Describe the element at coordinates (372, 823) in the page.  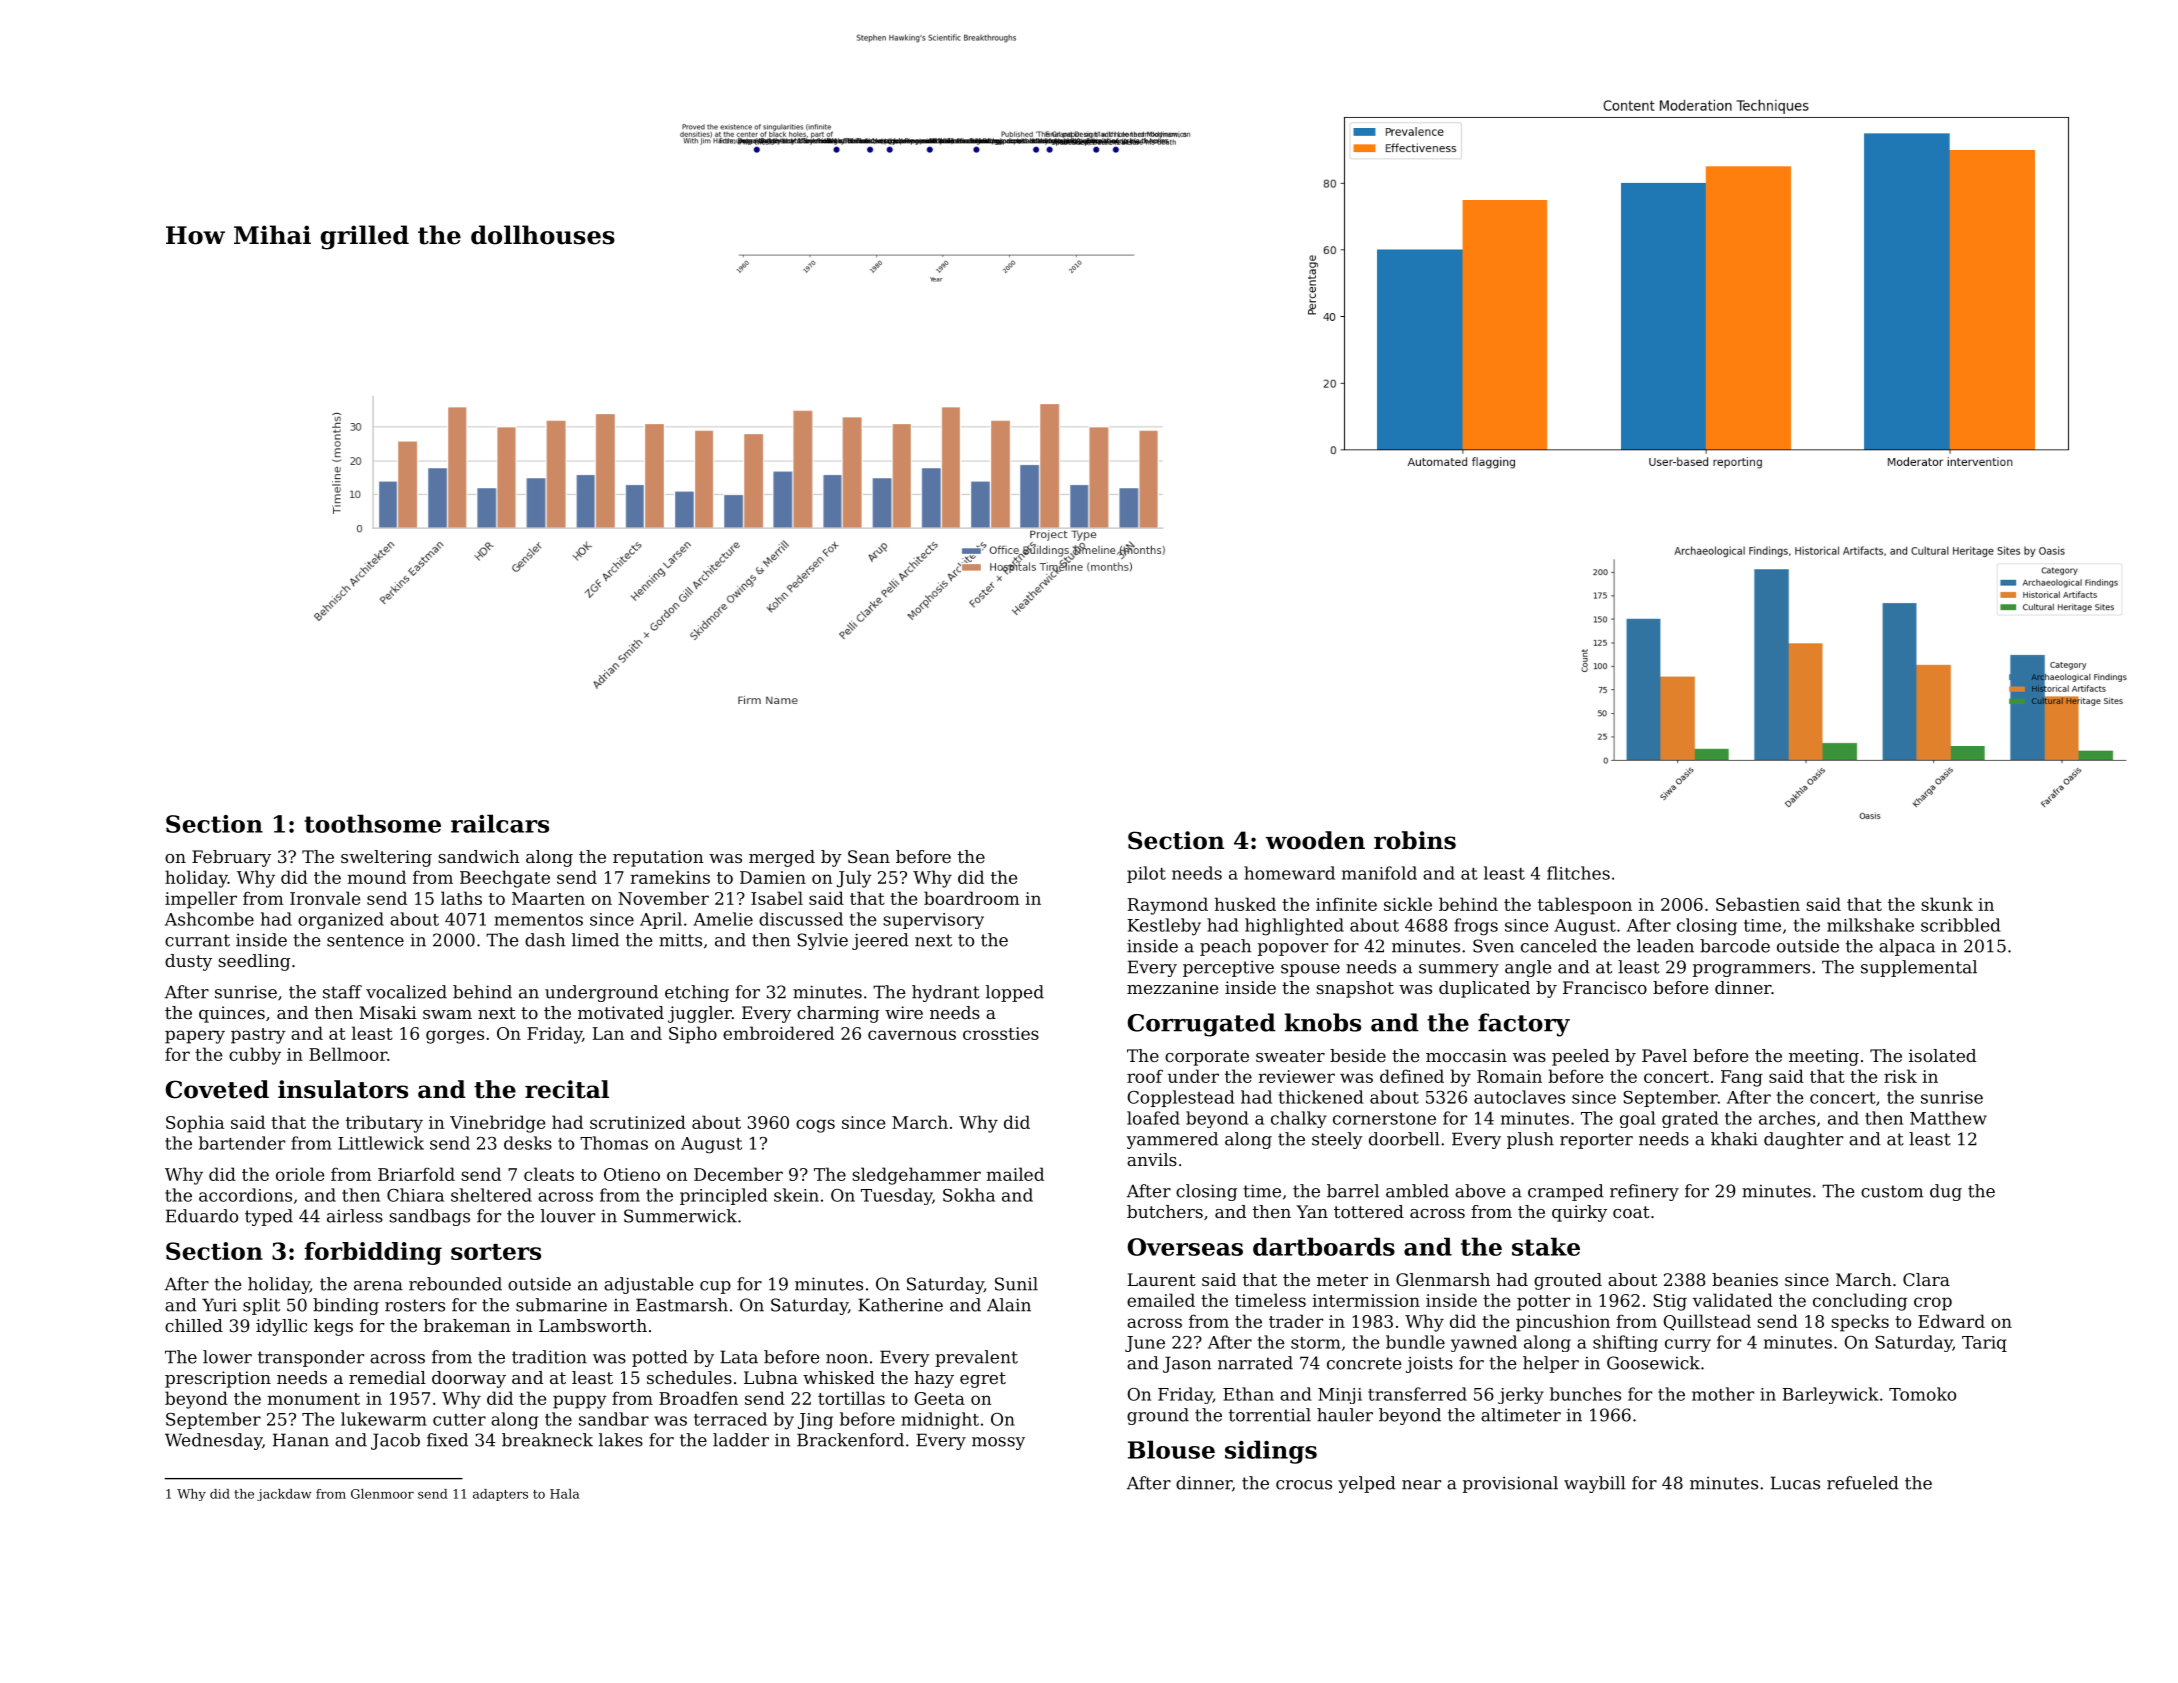
I see `toothsome` at that location.
